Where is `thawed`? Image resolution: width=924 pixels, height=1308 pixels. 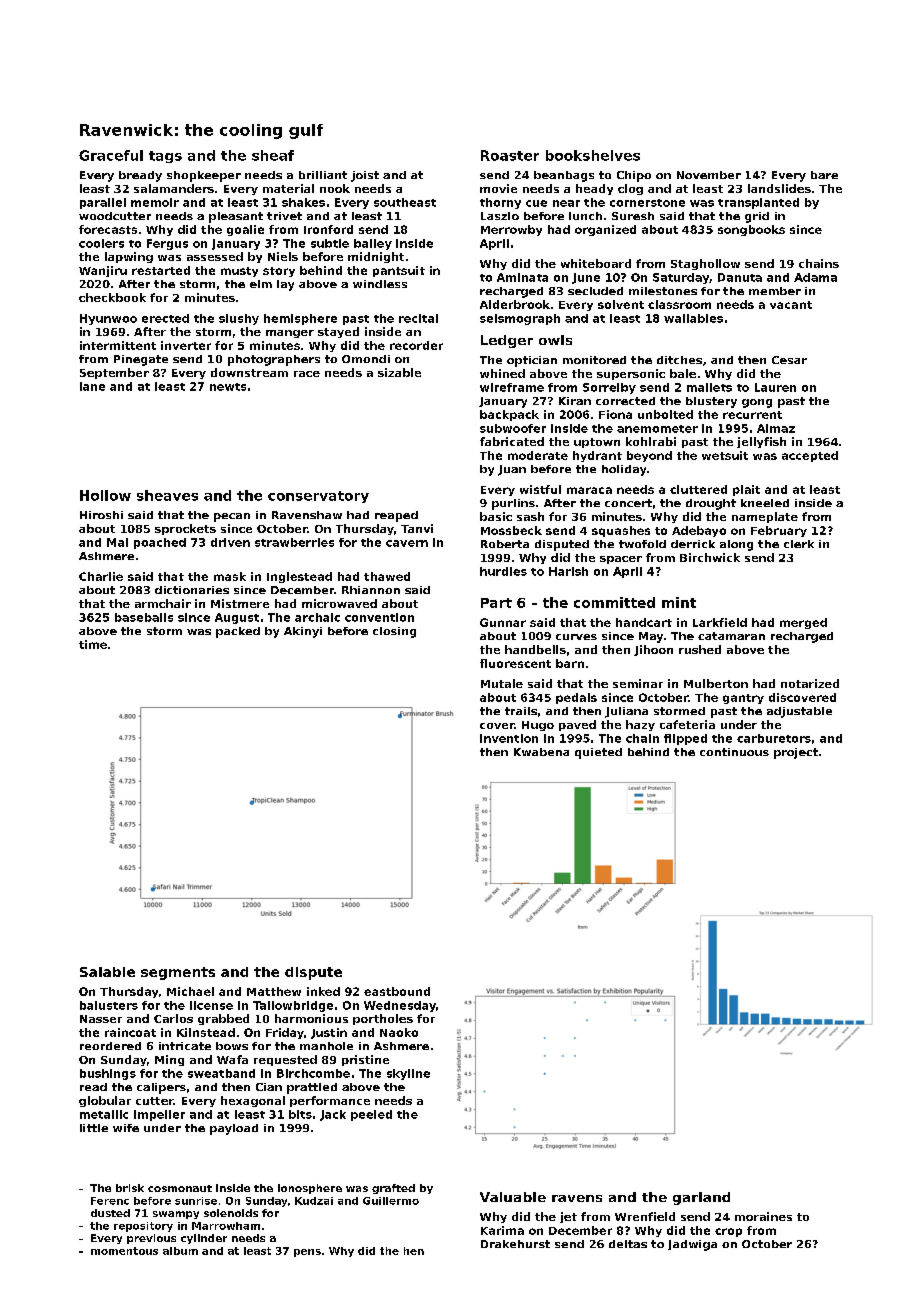 thawed is located at coordinates (387, 576).
